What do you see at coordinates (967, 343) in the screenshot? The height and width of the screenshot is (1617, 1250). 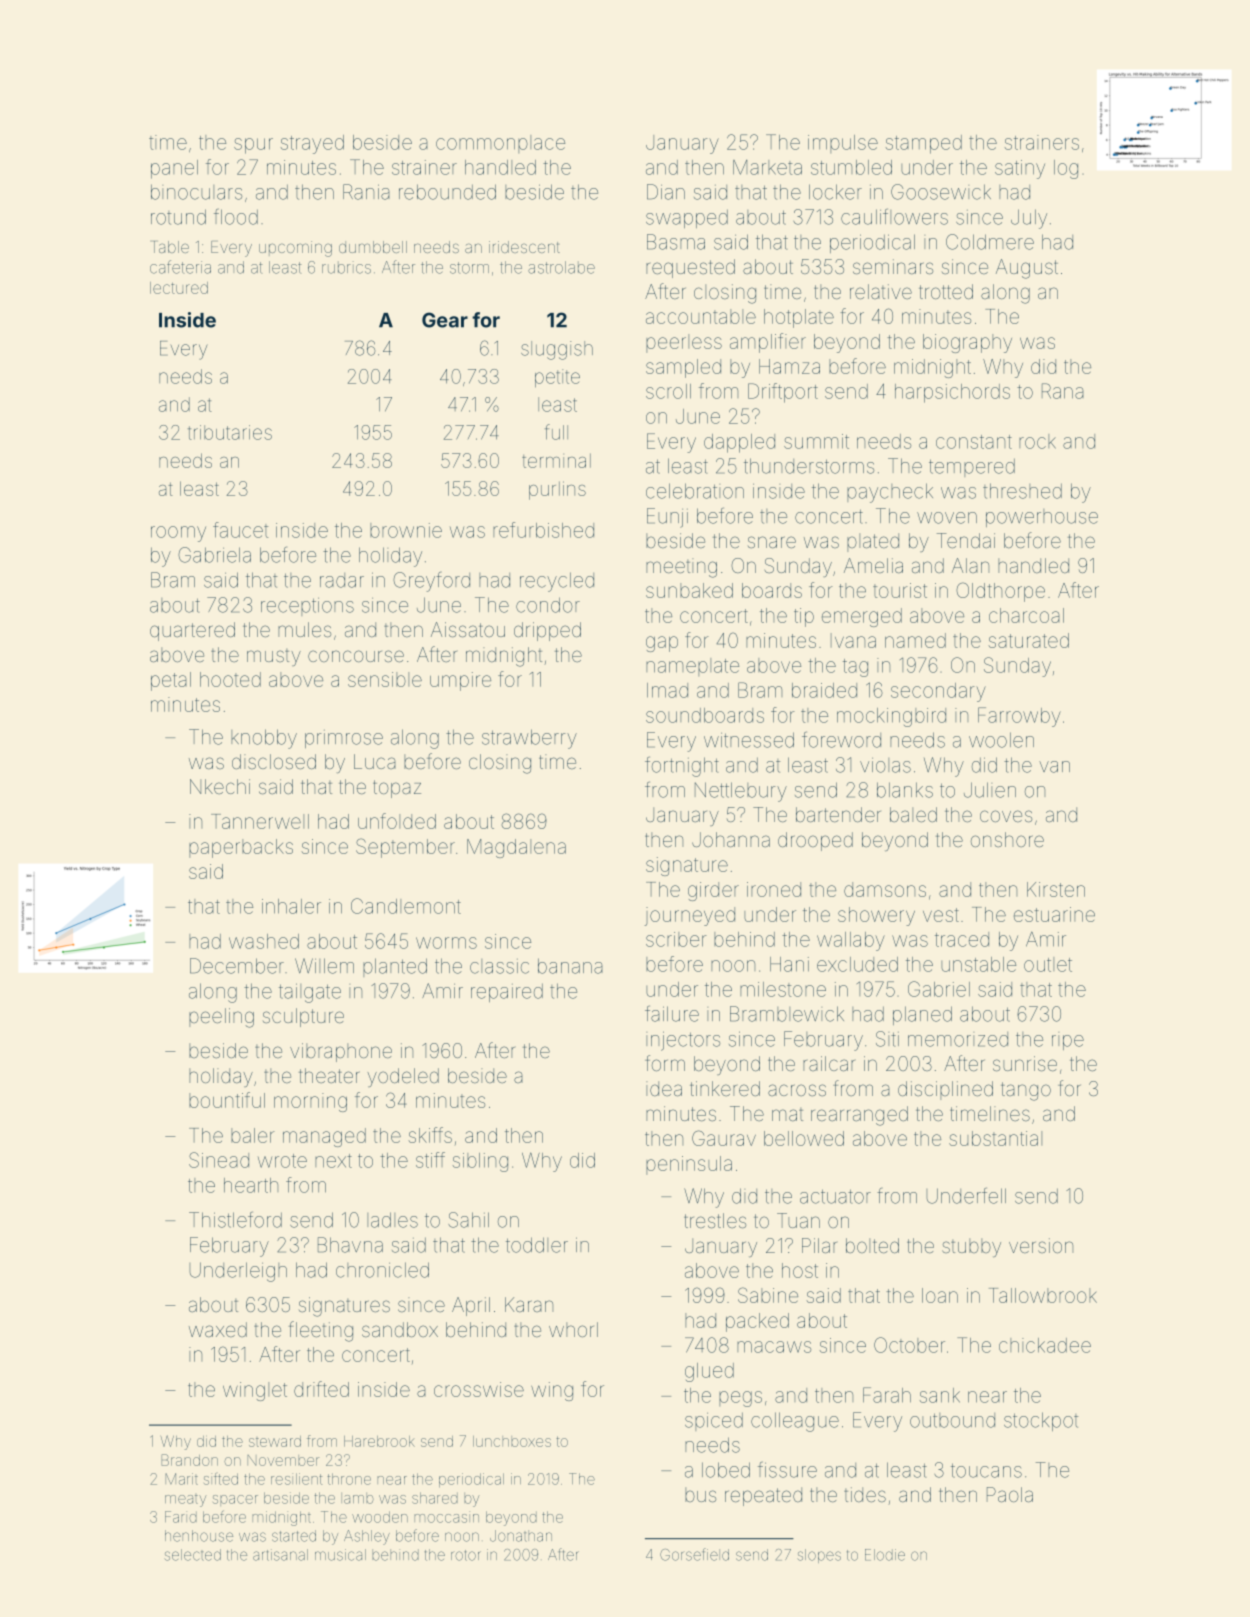 I see `biography` at bounding box center [967, 343].
